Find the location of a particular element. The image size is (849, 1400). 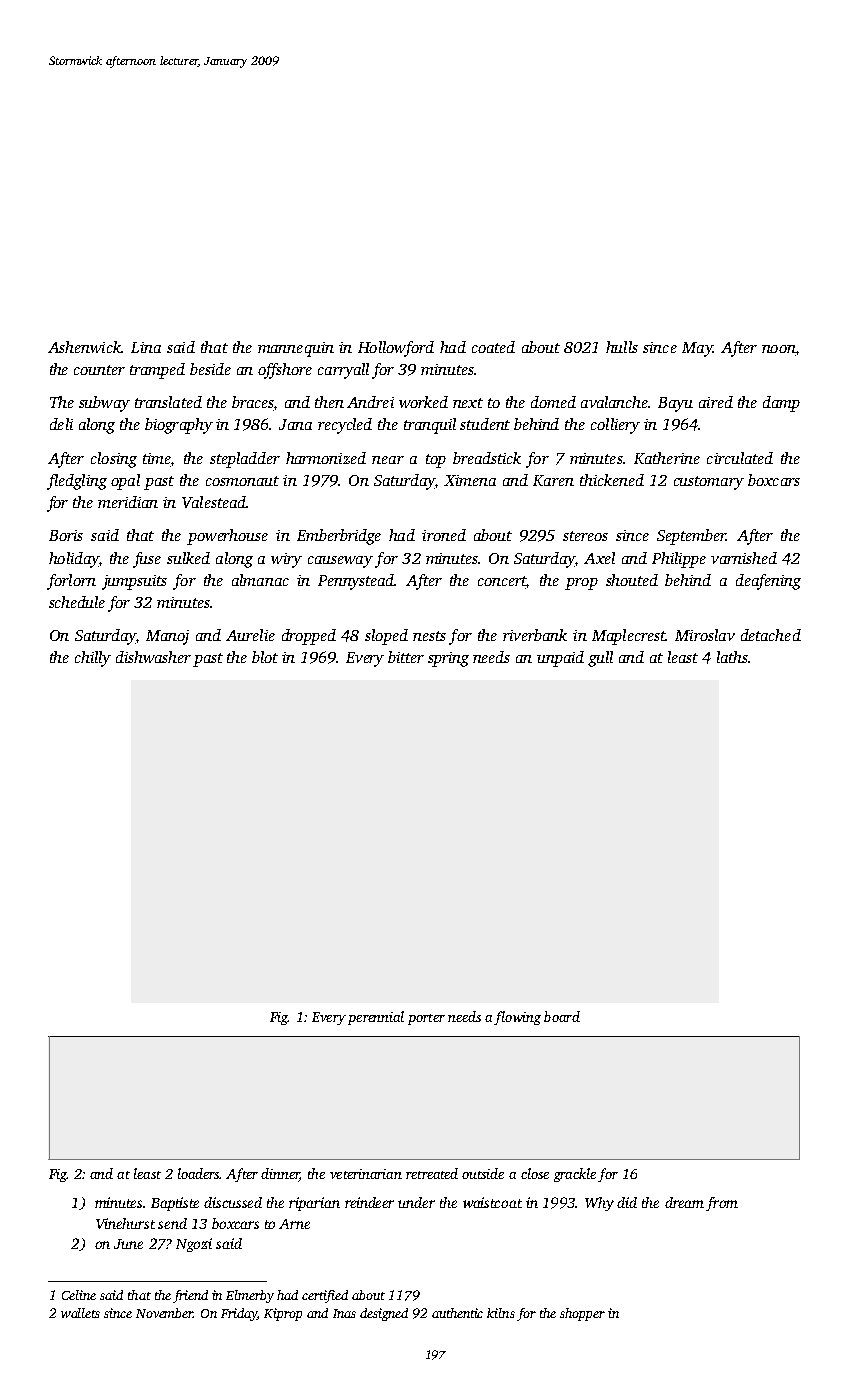

November is located at coordinates (164, 1313).
